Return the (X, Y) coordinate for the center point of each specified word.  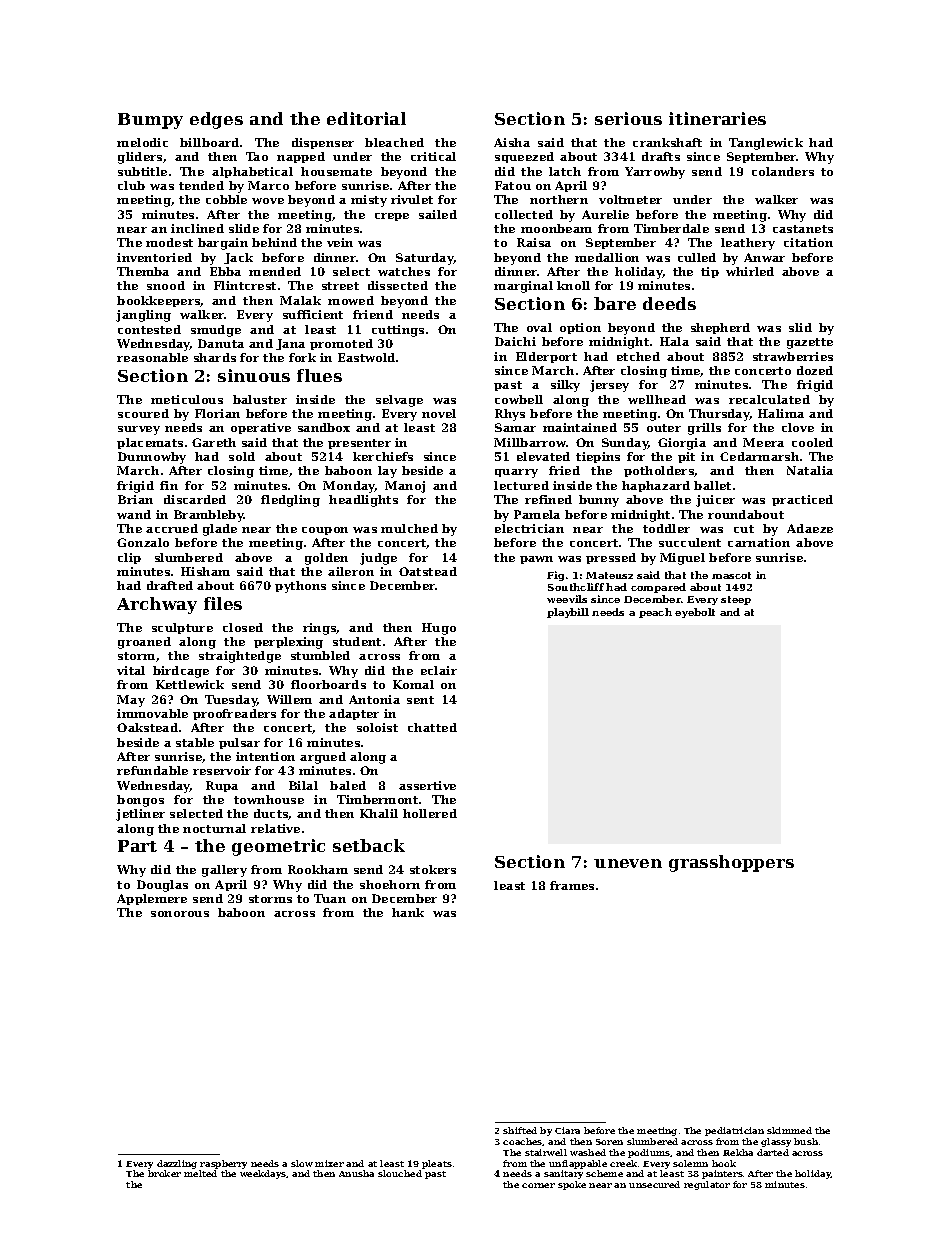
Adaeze (810, 528)
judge (378, 559)
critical (433, 156)
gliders (140, 158)
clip (129, 558)
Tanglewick (766, 144)
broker (164, 1173)
